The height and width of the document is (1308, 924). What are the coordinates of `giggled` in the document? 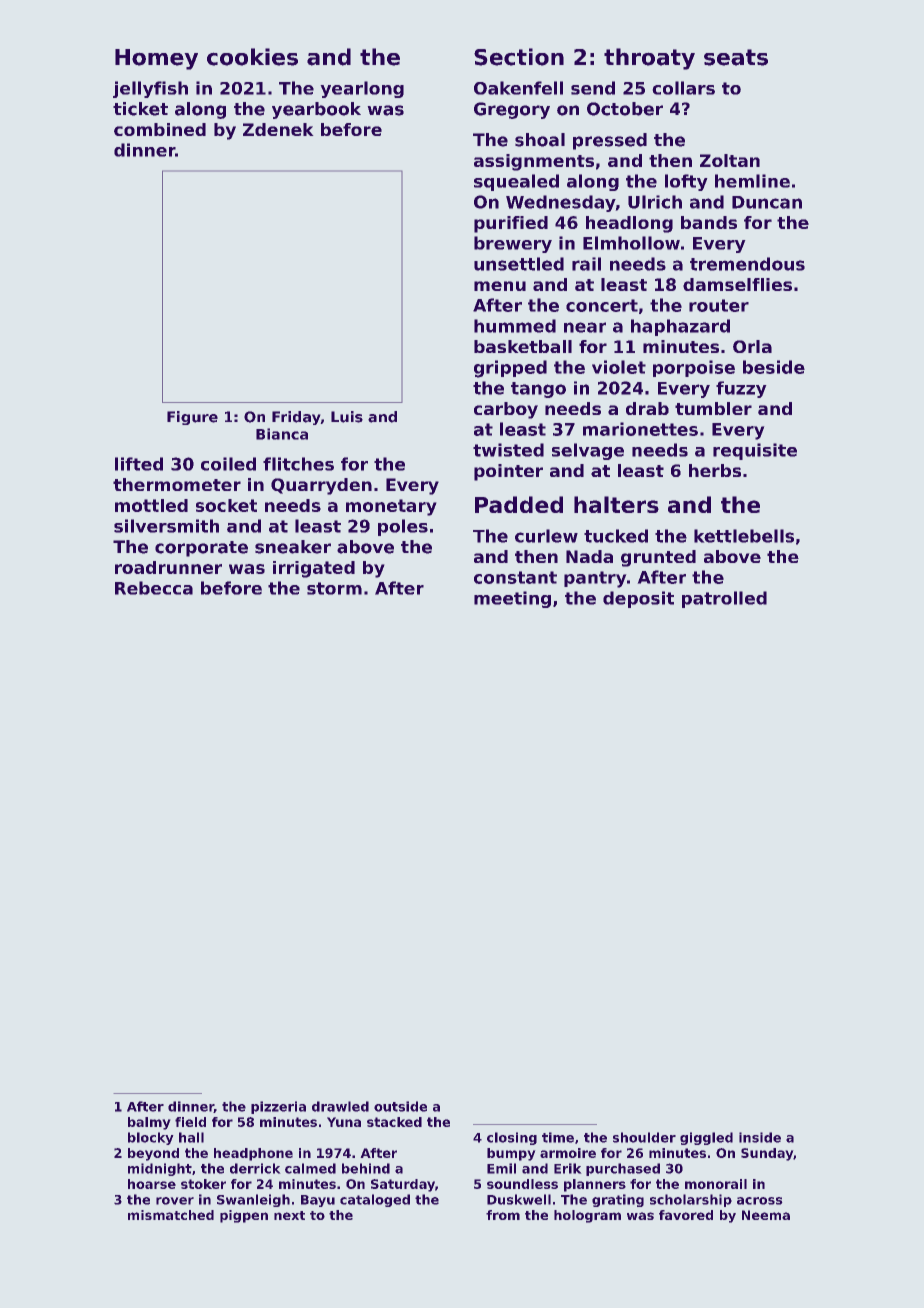 It's located at (706, 1138).
